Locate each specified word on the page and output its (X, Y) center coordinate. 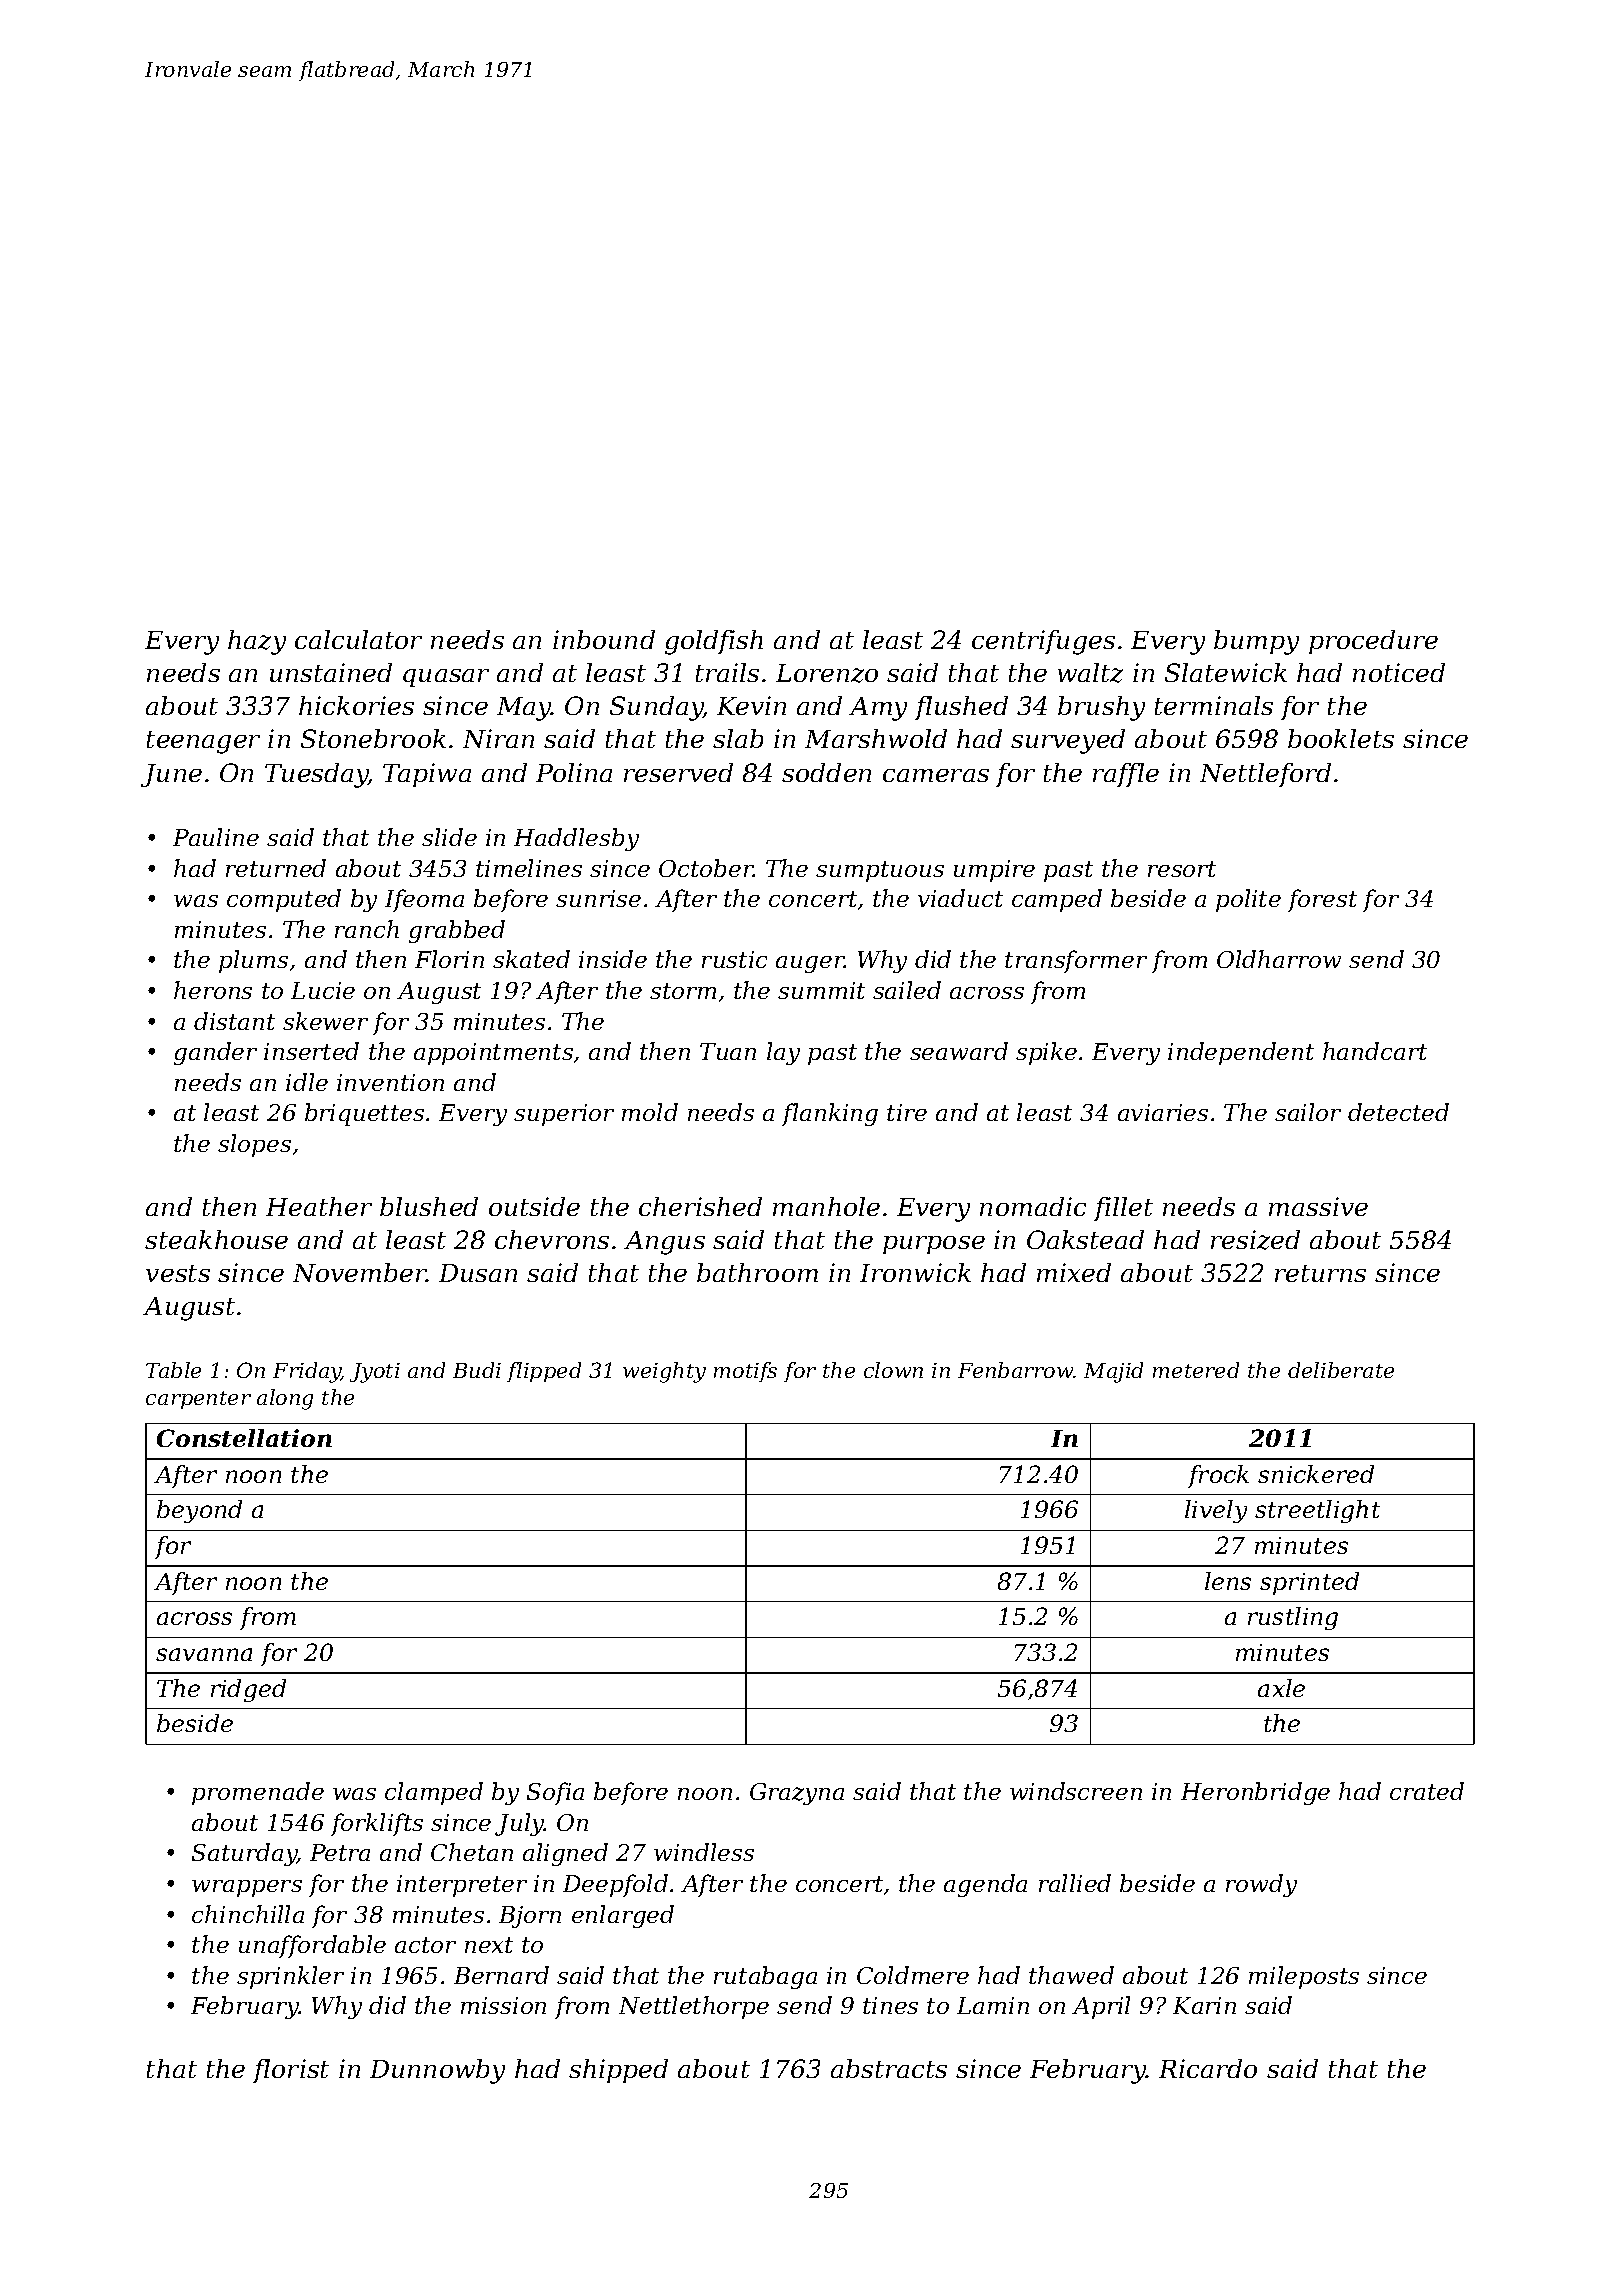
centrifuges (1043, 642)
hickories (356, 705)
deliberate (1341, 1370)
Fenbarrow (1016, 1370)
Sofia (555, 1793)
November (360, 1272)
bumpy (1256, 642)
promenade (258, 1793)
